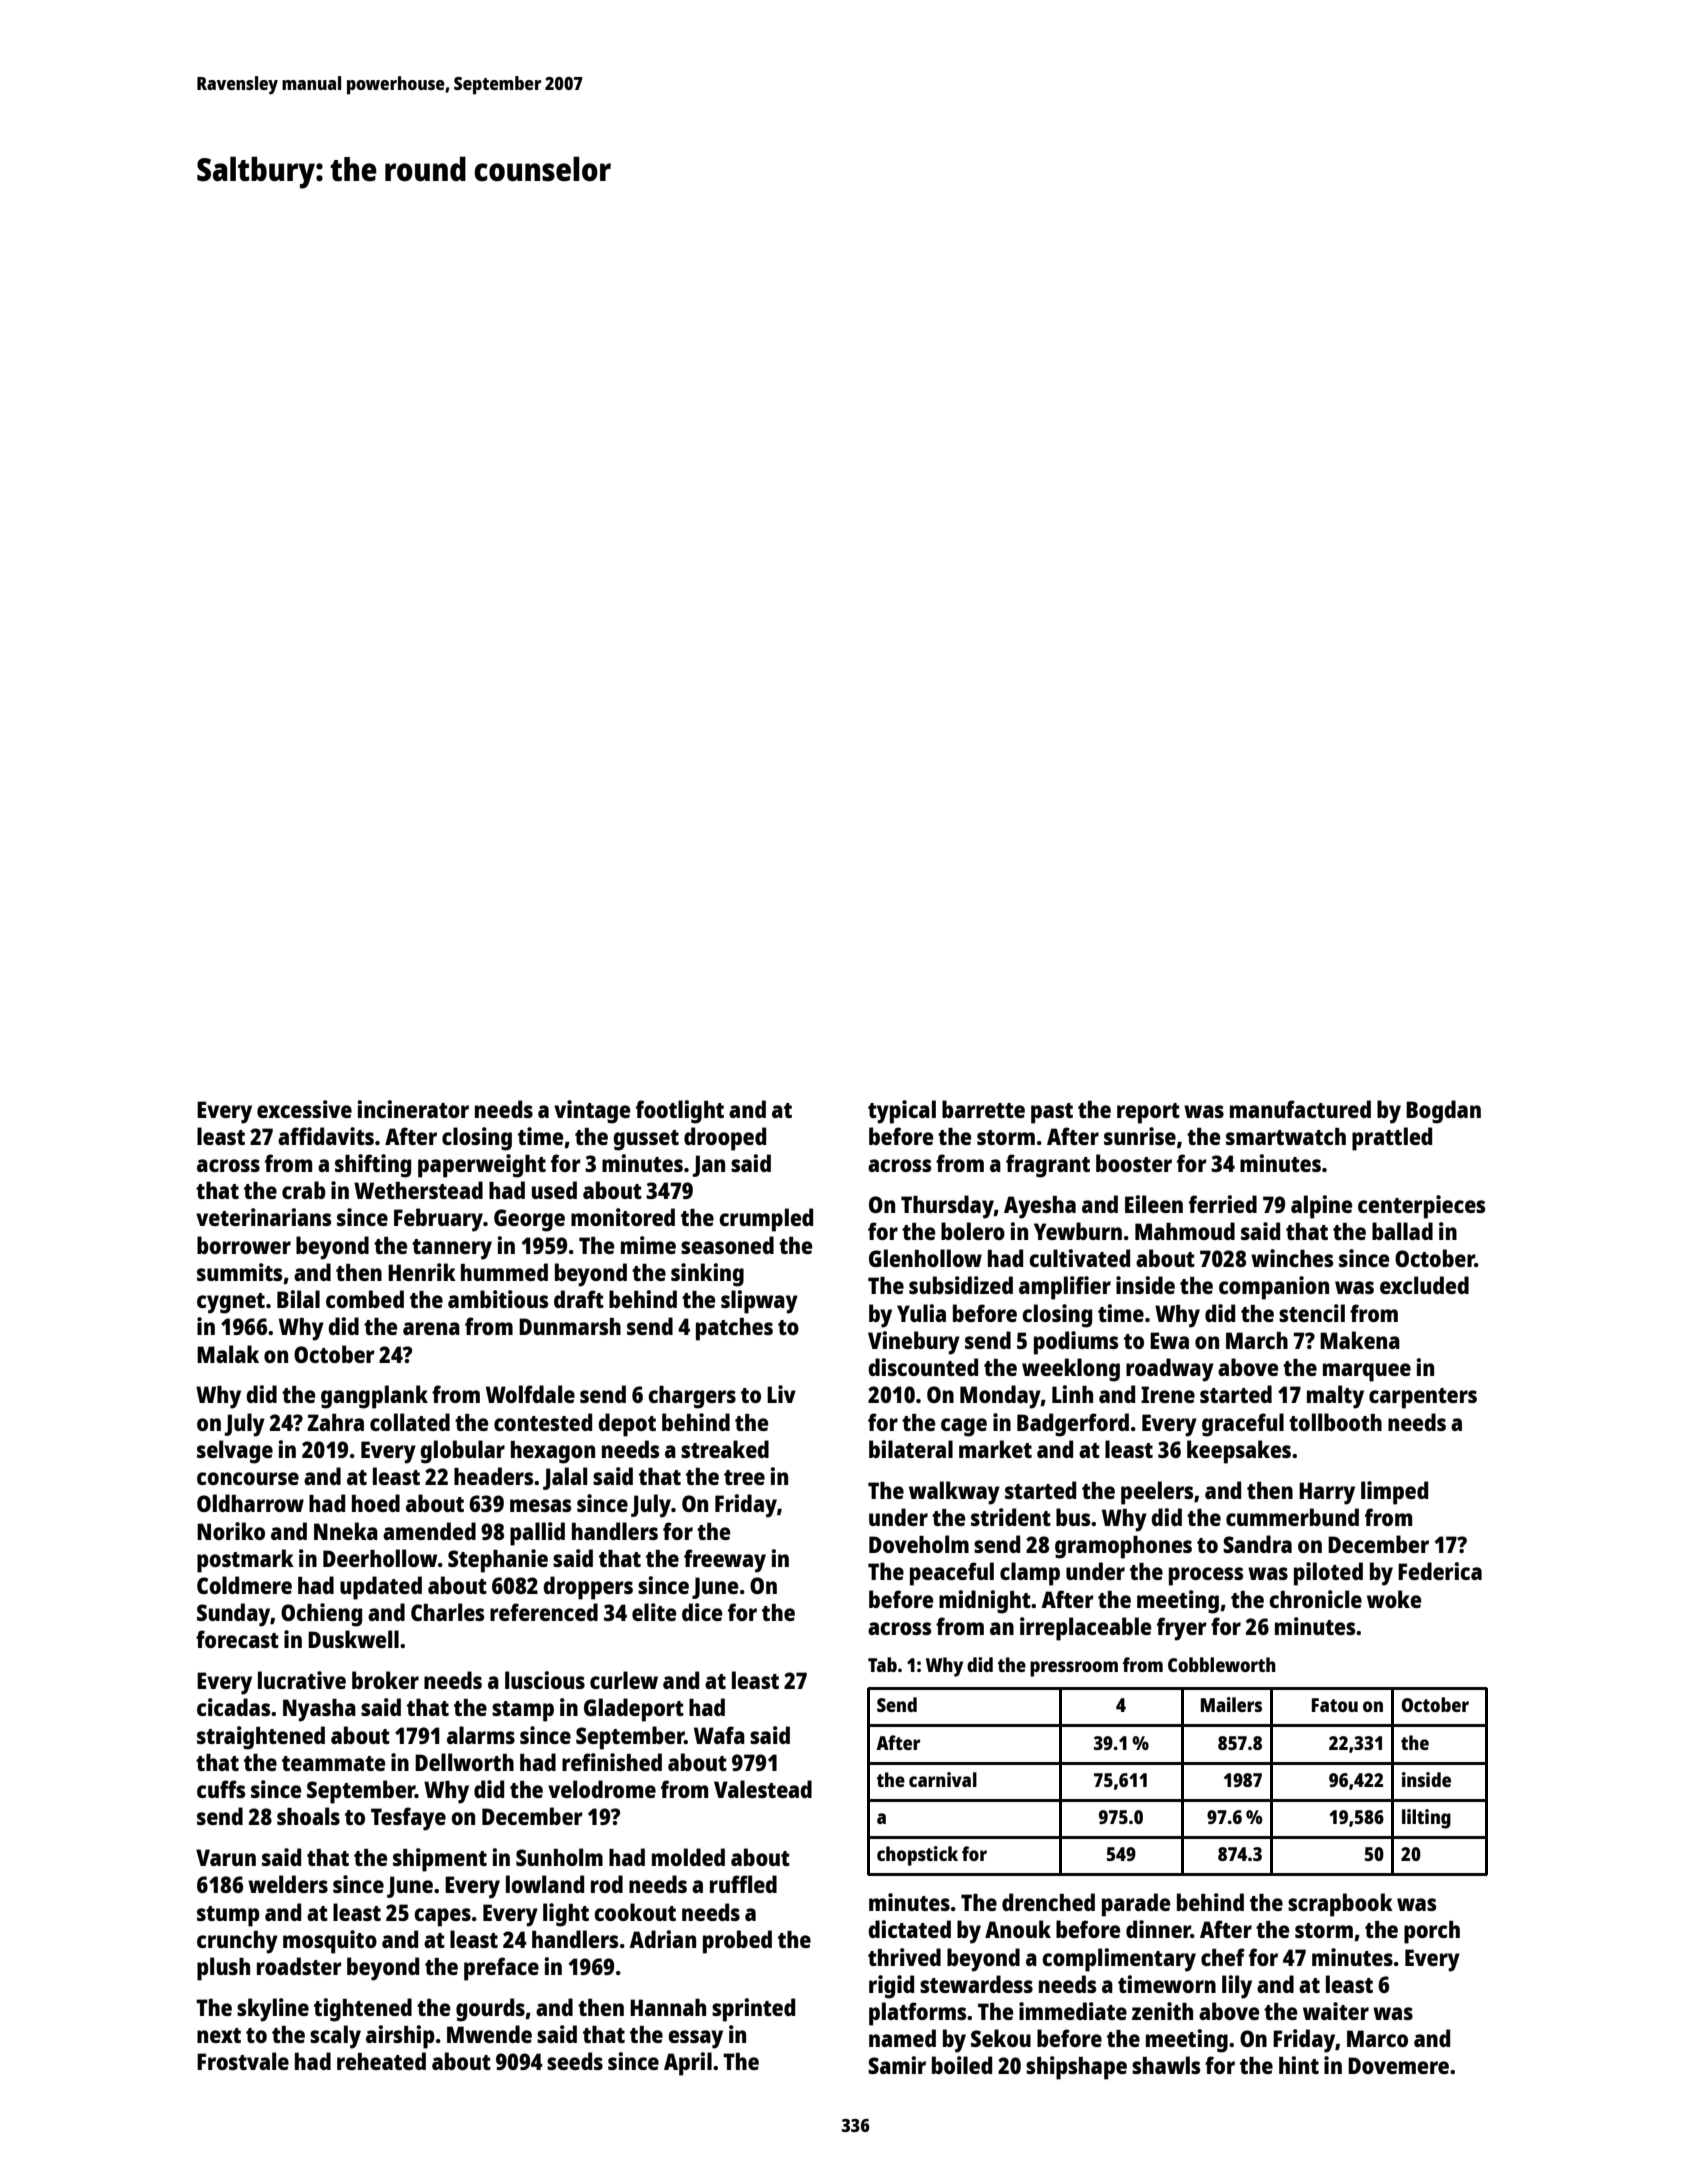 The image size is (1683, 2178). What do you see at coordinates (326, 1136) in the image?
I see `affidavits` at bounding box center [326, 1136].
